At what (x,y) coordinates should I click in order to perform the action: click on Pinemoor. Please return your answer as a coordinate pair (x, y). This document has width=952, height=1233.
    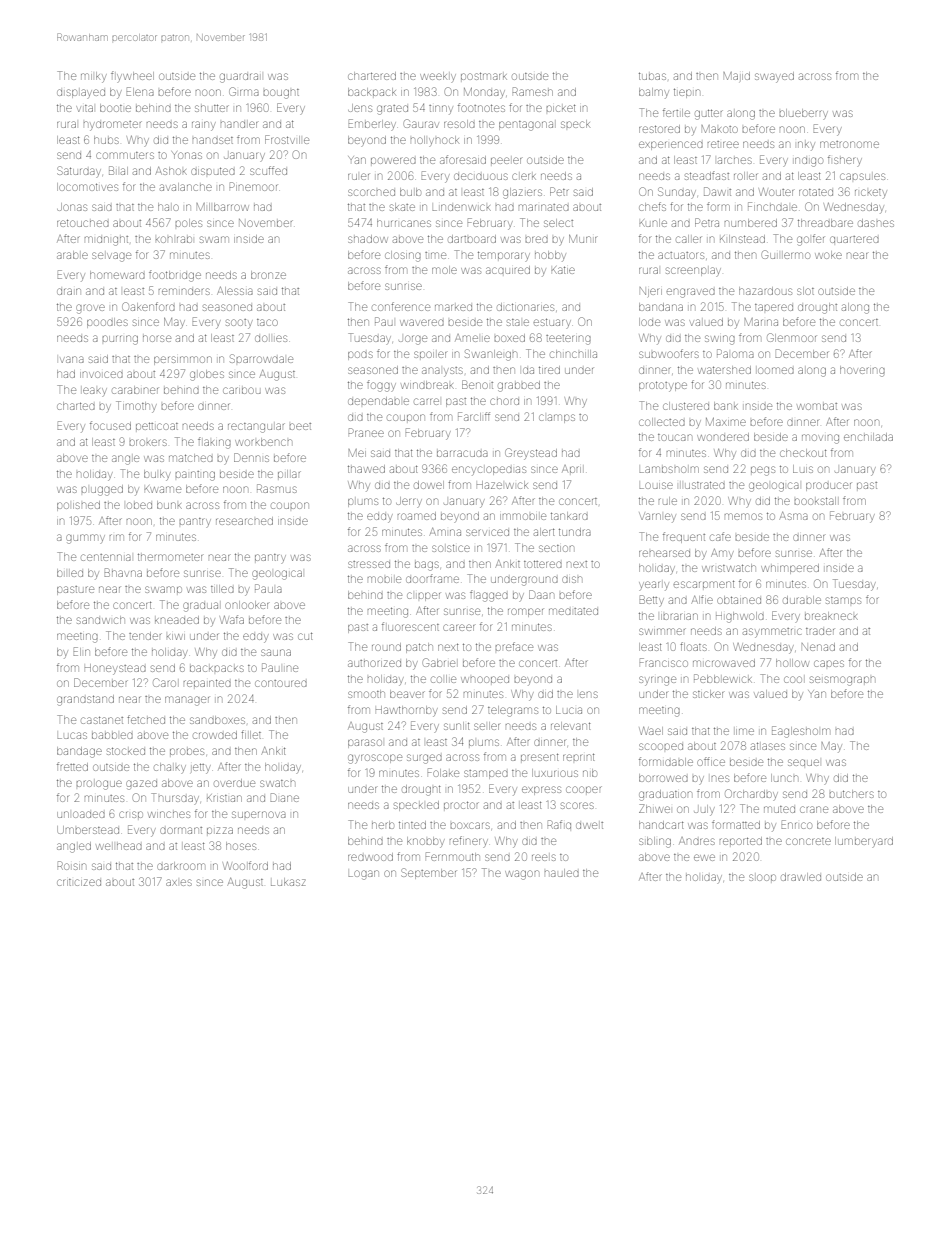
    Looking at the image, I should click on (253, 186).
